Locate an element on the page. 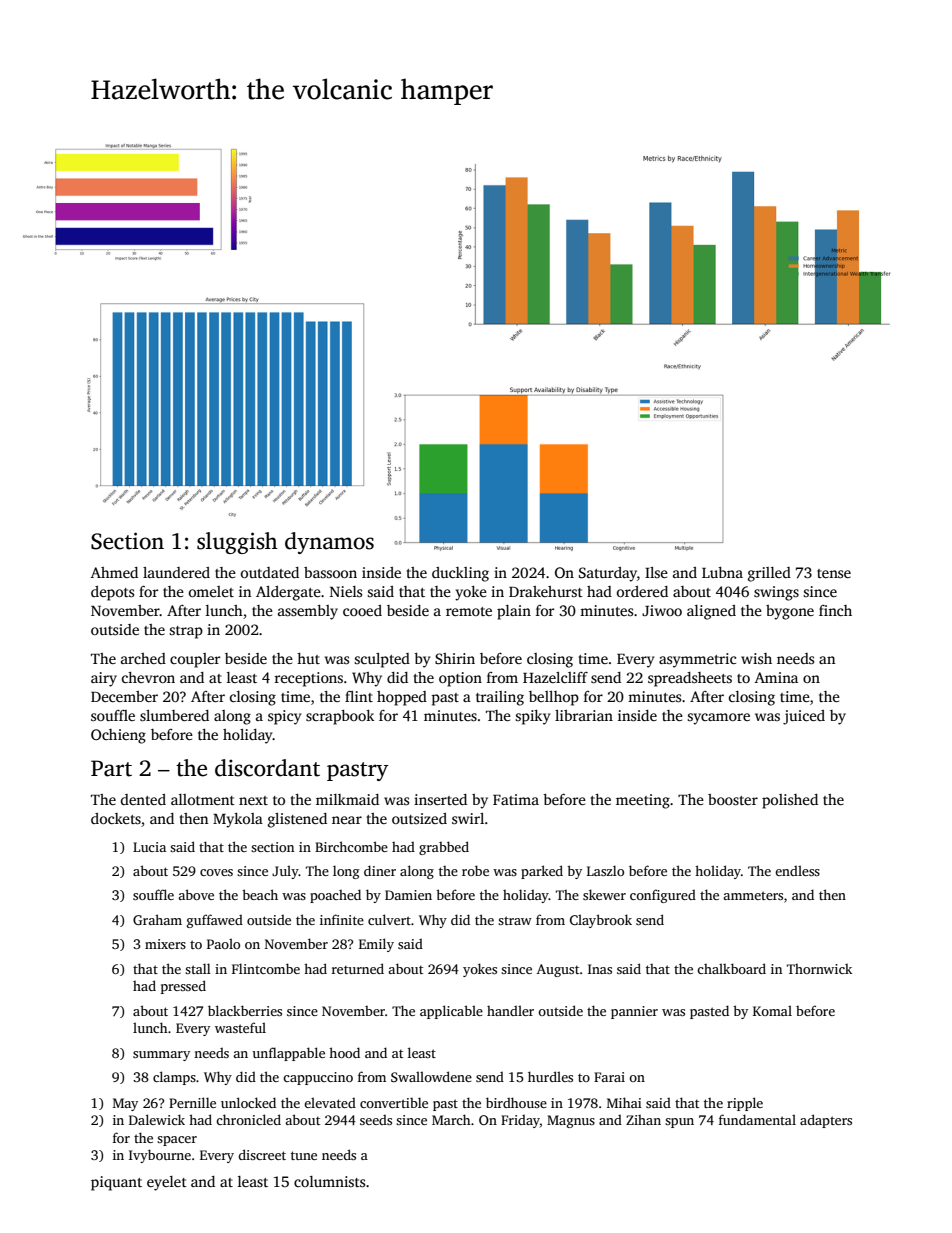 The image size is (952, 1233). Ahmed is located at coordinates (114, 572).
